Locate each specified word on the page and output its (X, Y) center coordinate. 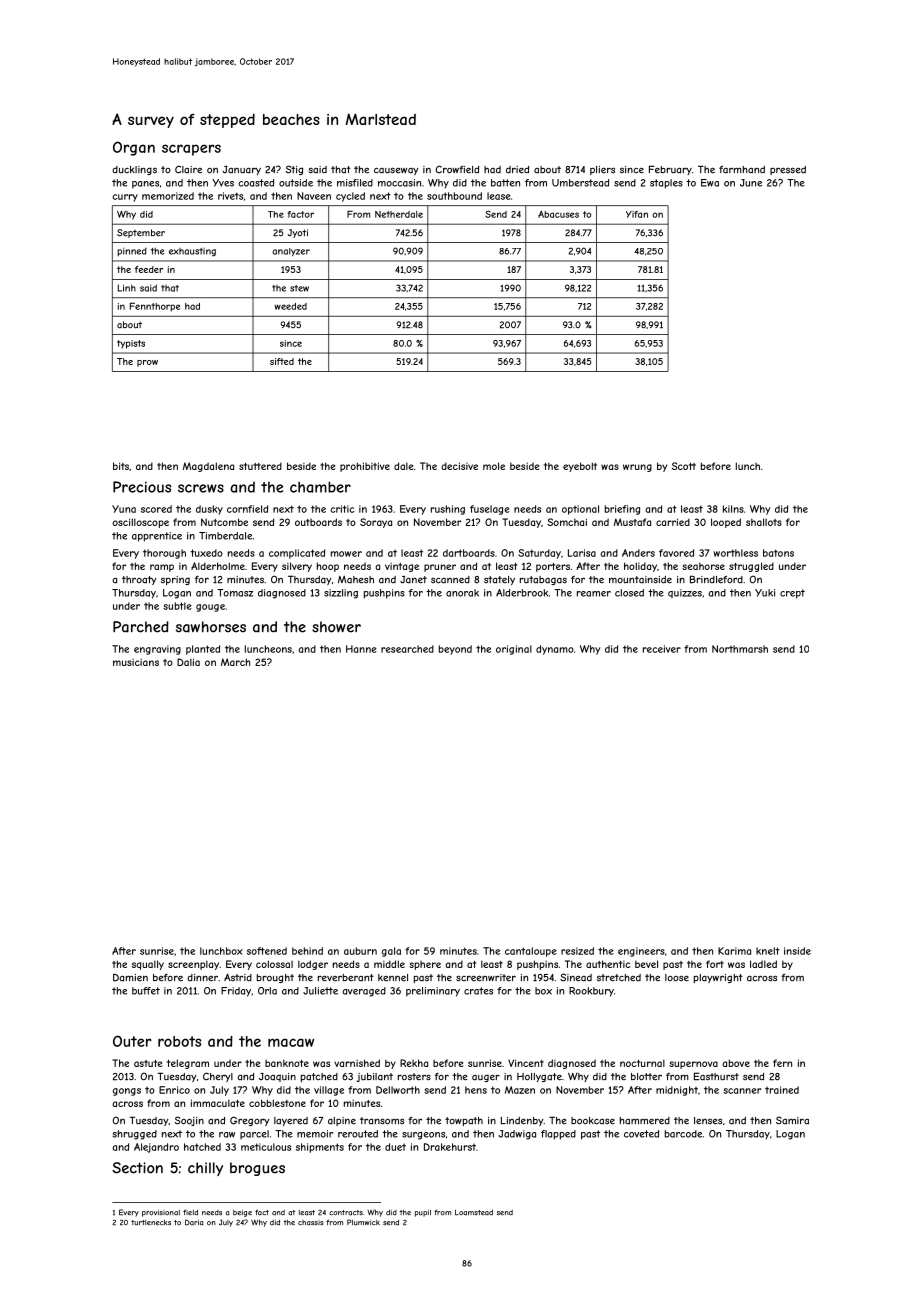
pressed (788, 170)
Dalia (188, 662)
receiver (662, 649)
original (514, 650)
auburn (360, 951)
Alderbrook (522, 593)
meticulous (266, 1147)
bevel (646, 964)
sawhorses (211, 627)
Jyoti (298, 233)
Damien (130, 978)
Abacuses (558, 214)
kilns (733, 509)
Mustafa (632, 522)
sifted (282, 361)
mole (494, 466)
